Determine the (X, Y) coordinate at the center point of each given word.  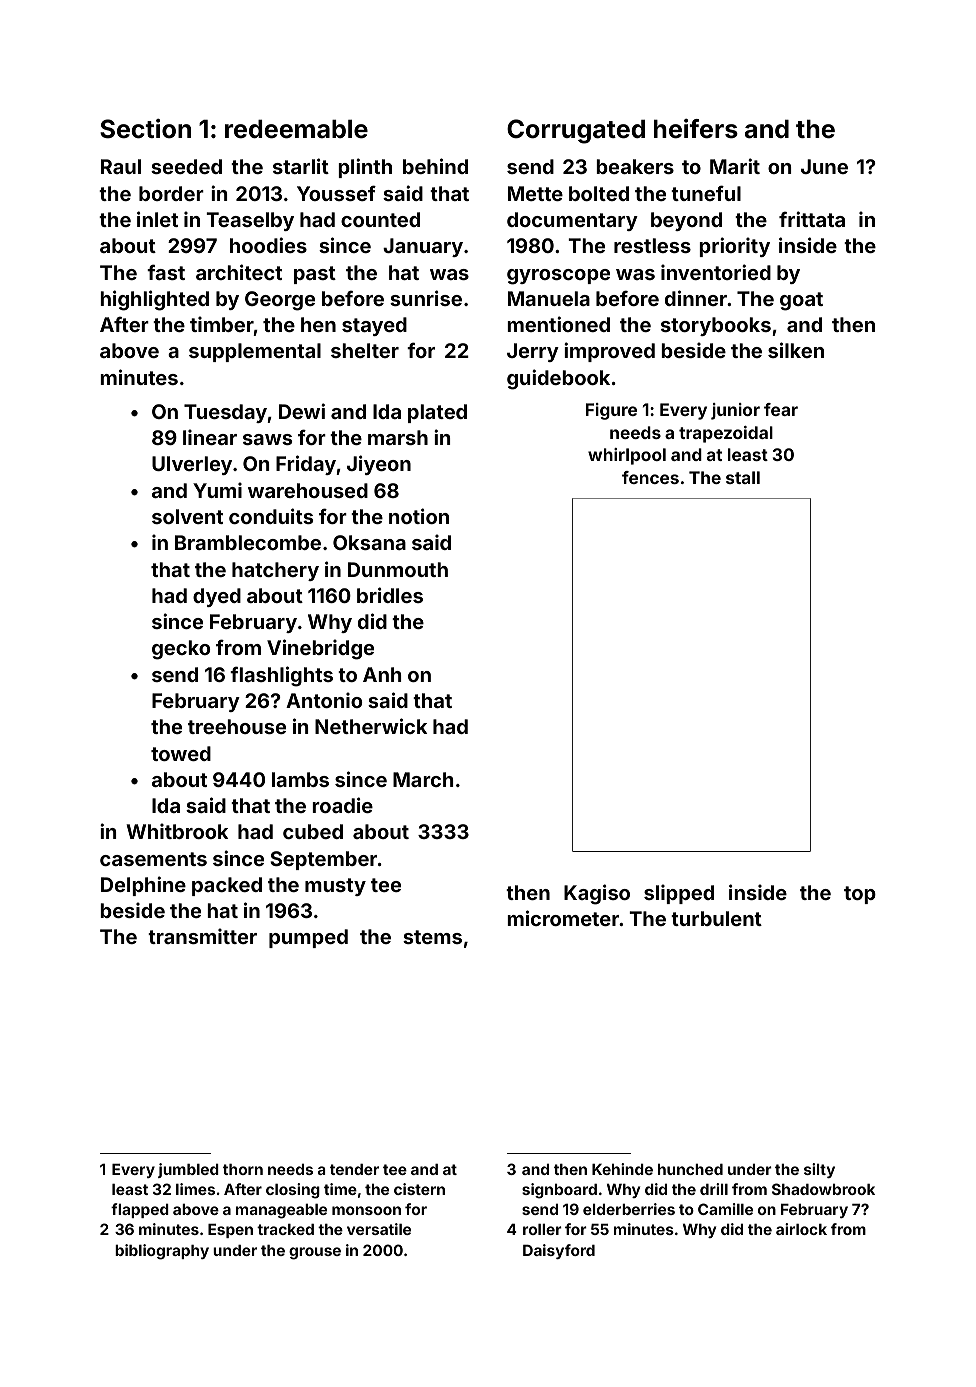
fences (650, 477)
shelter (365, 350)
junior (735, 411)
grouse (315, 1253)
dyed (217, 597)
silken (796, 350)
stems (432, 937)
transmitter (202, 936)
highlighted (154, 300)
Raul (121, 166)
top (860, 895)
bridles (390, 595)
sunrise (426, 298)
